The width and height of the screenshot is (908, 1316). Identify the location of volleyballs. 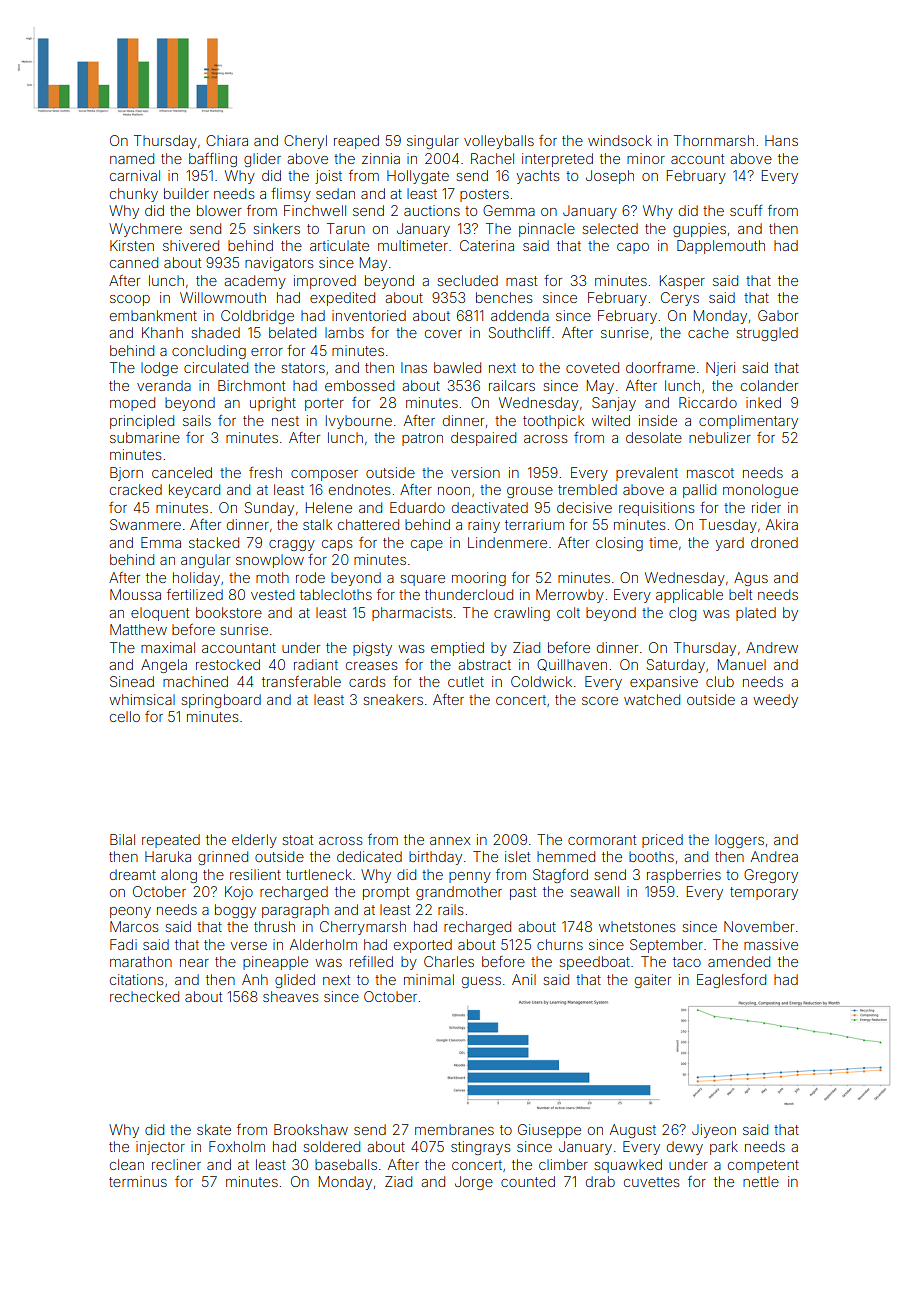
(499, 142).
